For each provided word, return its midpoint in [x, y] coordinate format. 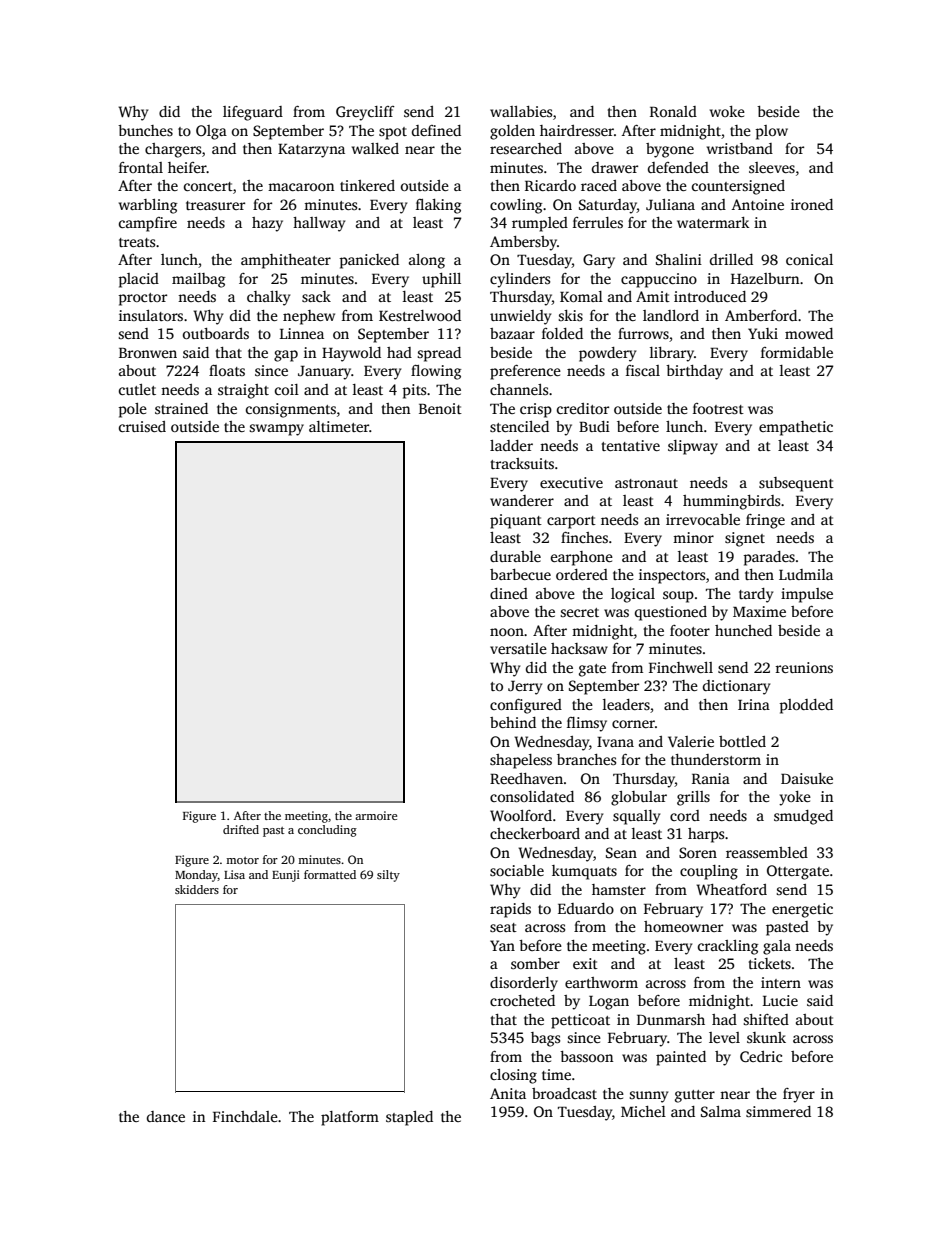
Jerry [525, 688]
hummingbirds [731, 502]
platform [350, 1118]
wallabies [521, 111]
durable [515, 556]
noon [507, 632]
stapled [409, 1118]
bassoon [586, 1056]
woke [727, 111]
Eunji [286, 876]
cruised [142, 426]
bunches [145, 130]
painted [681, 1058]
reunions [804, 667]
